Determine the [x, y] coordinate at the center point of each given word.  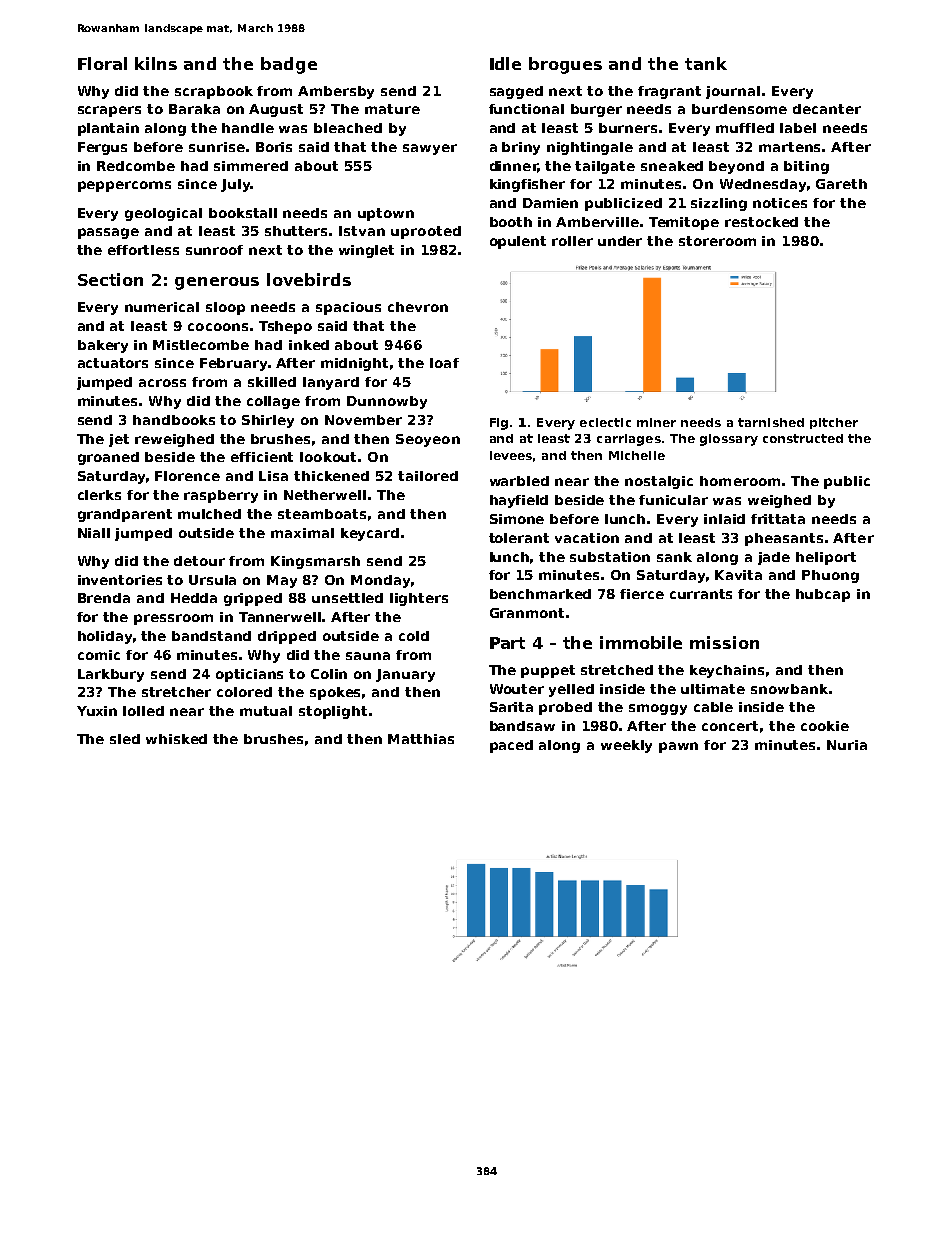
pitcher [834, 423]
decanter [827, 109]
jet [119, 440]
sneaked [672, 166]
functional [526, 109]
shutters [297, 231]
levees [511, 455]
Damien [550, 203]
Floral [102, 63]
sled [125, 739]
